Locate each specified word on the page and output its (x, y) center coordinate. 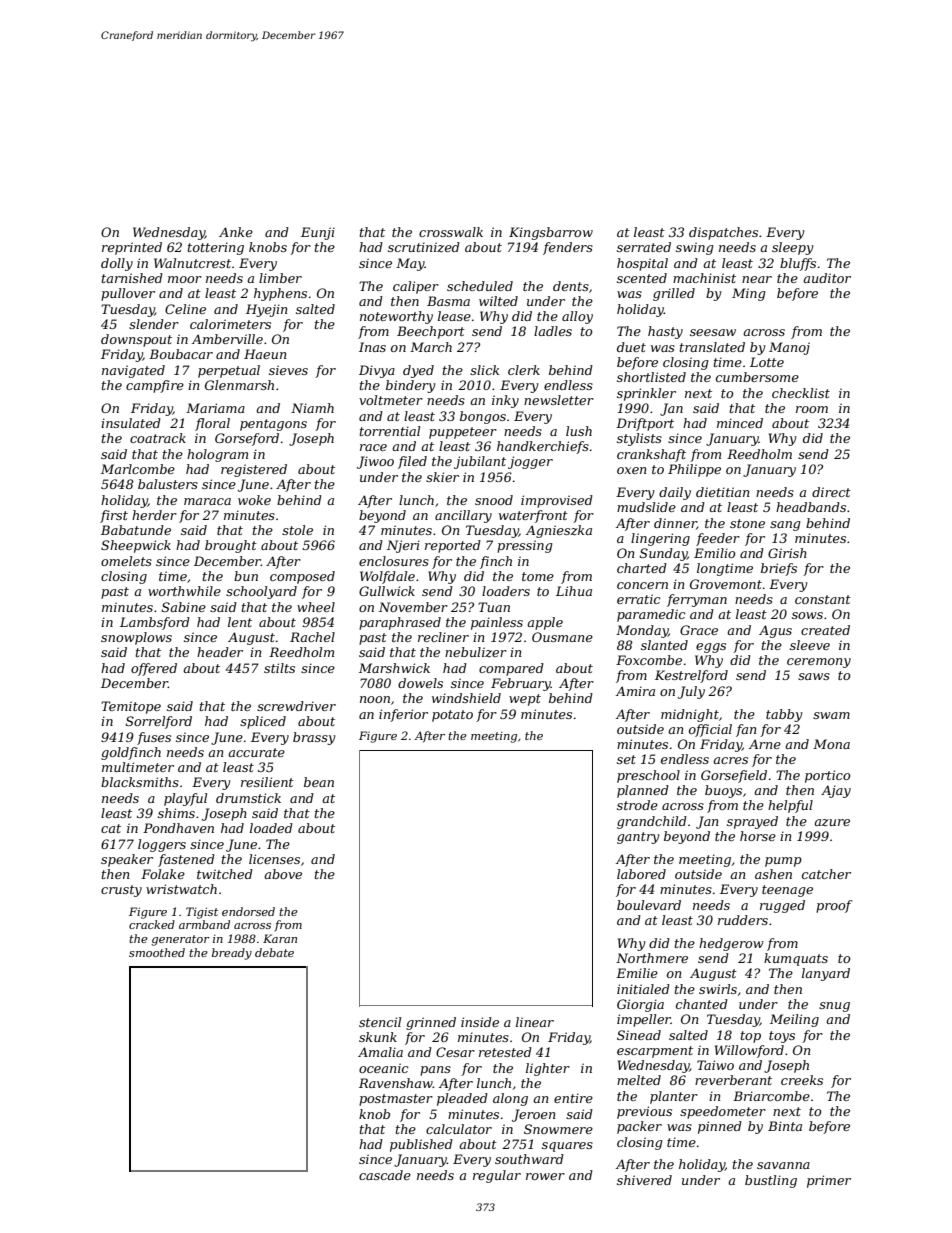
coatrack (158, 438)
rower (545, 1176)
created (825, 630)
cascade (385, 1175)
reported (453, 546)
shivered (644, 1180)
